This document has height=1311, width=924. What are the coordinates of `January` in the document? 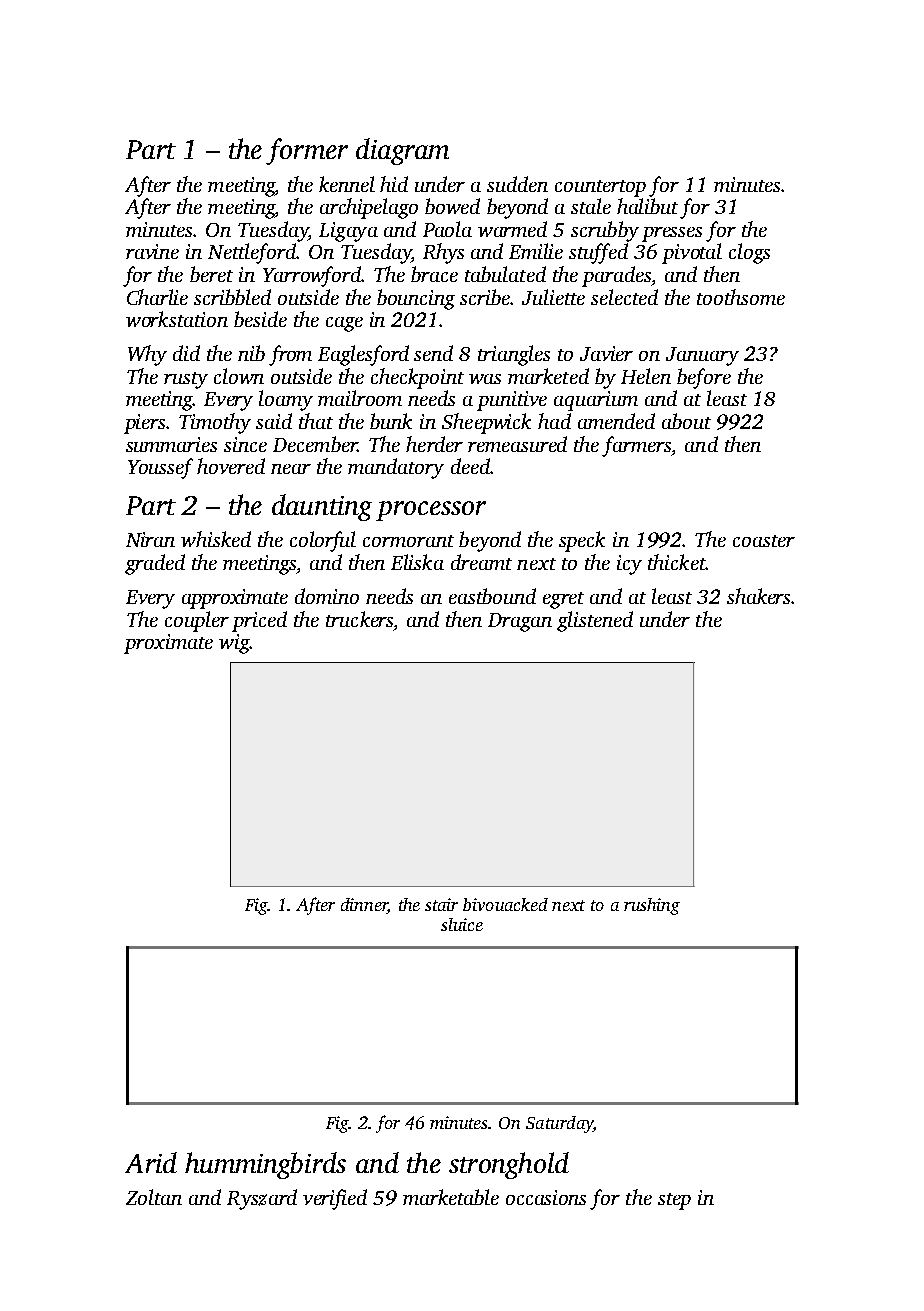 It's located at (702, 356).
